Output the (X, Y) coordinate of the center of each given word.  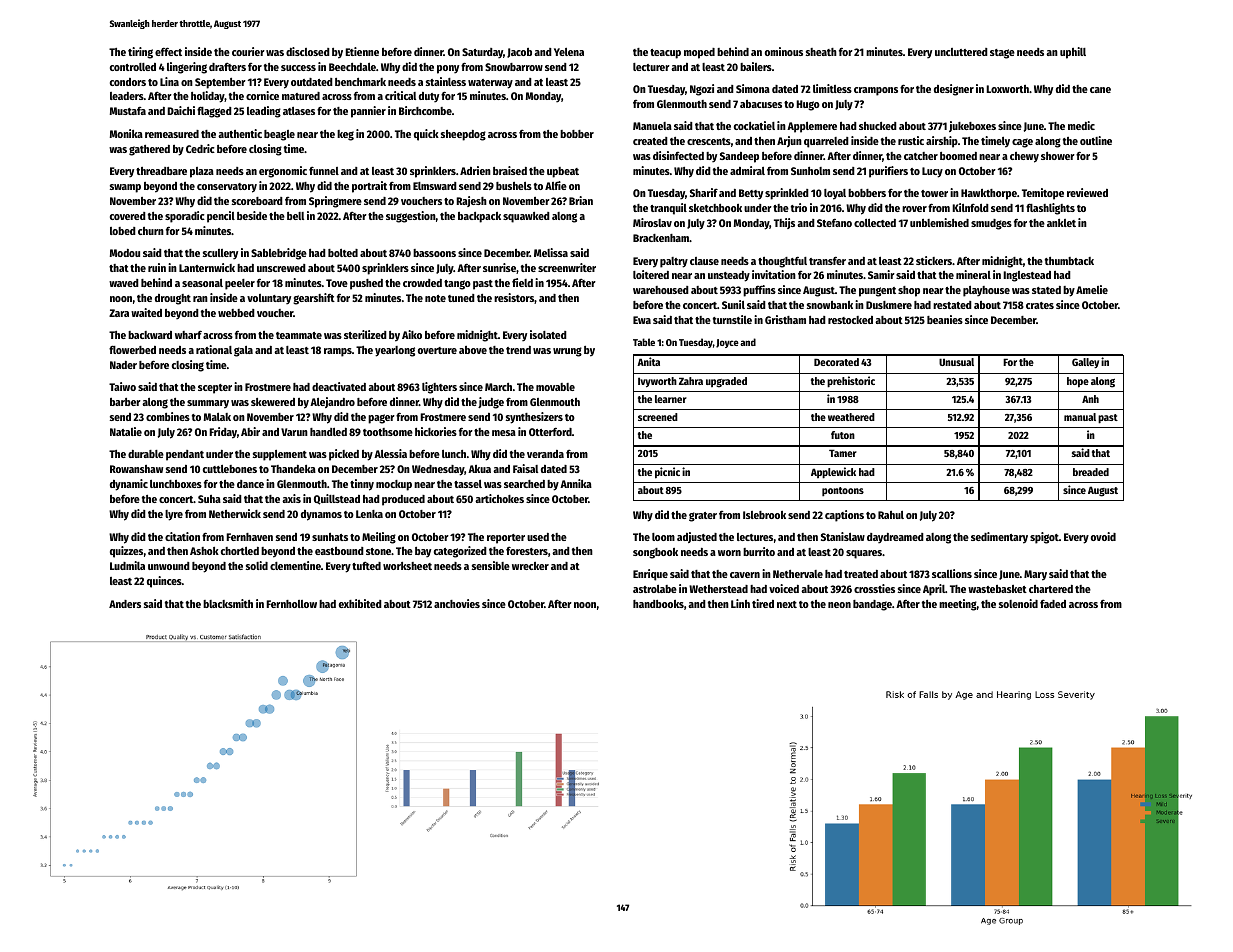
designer (954, 90)
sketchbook (715, 208)
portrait (369, 187)
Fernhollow (291, 604)
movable (555, 387)
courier (248, 51)
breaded (1091, 472)
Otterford (550, 431)
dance (250, 484)
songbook (655, 553)
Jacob (519, 53)
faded (1053, 603)
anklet (1061, 223)
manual (1080, 417)
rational (214, 349)
